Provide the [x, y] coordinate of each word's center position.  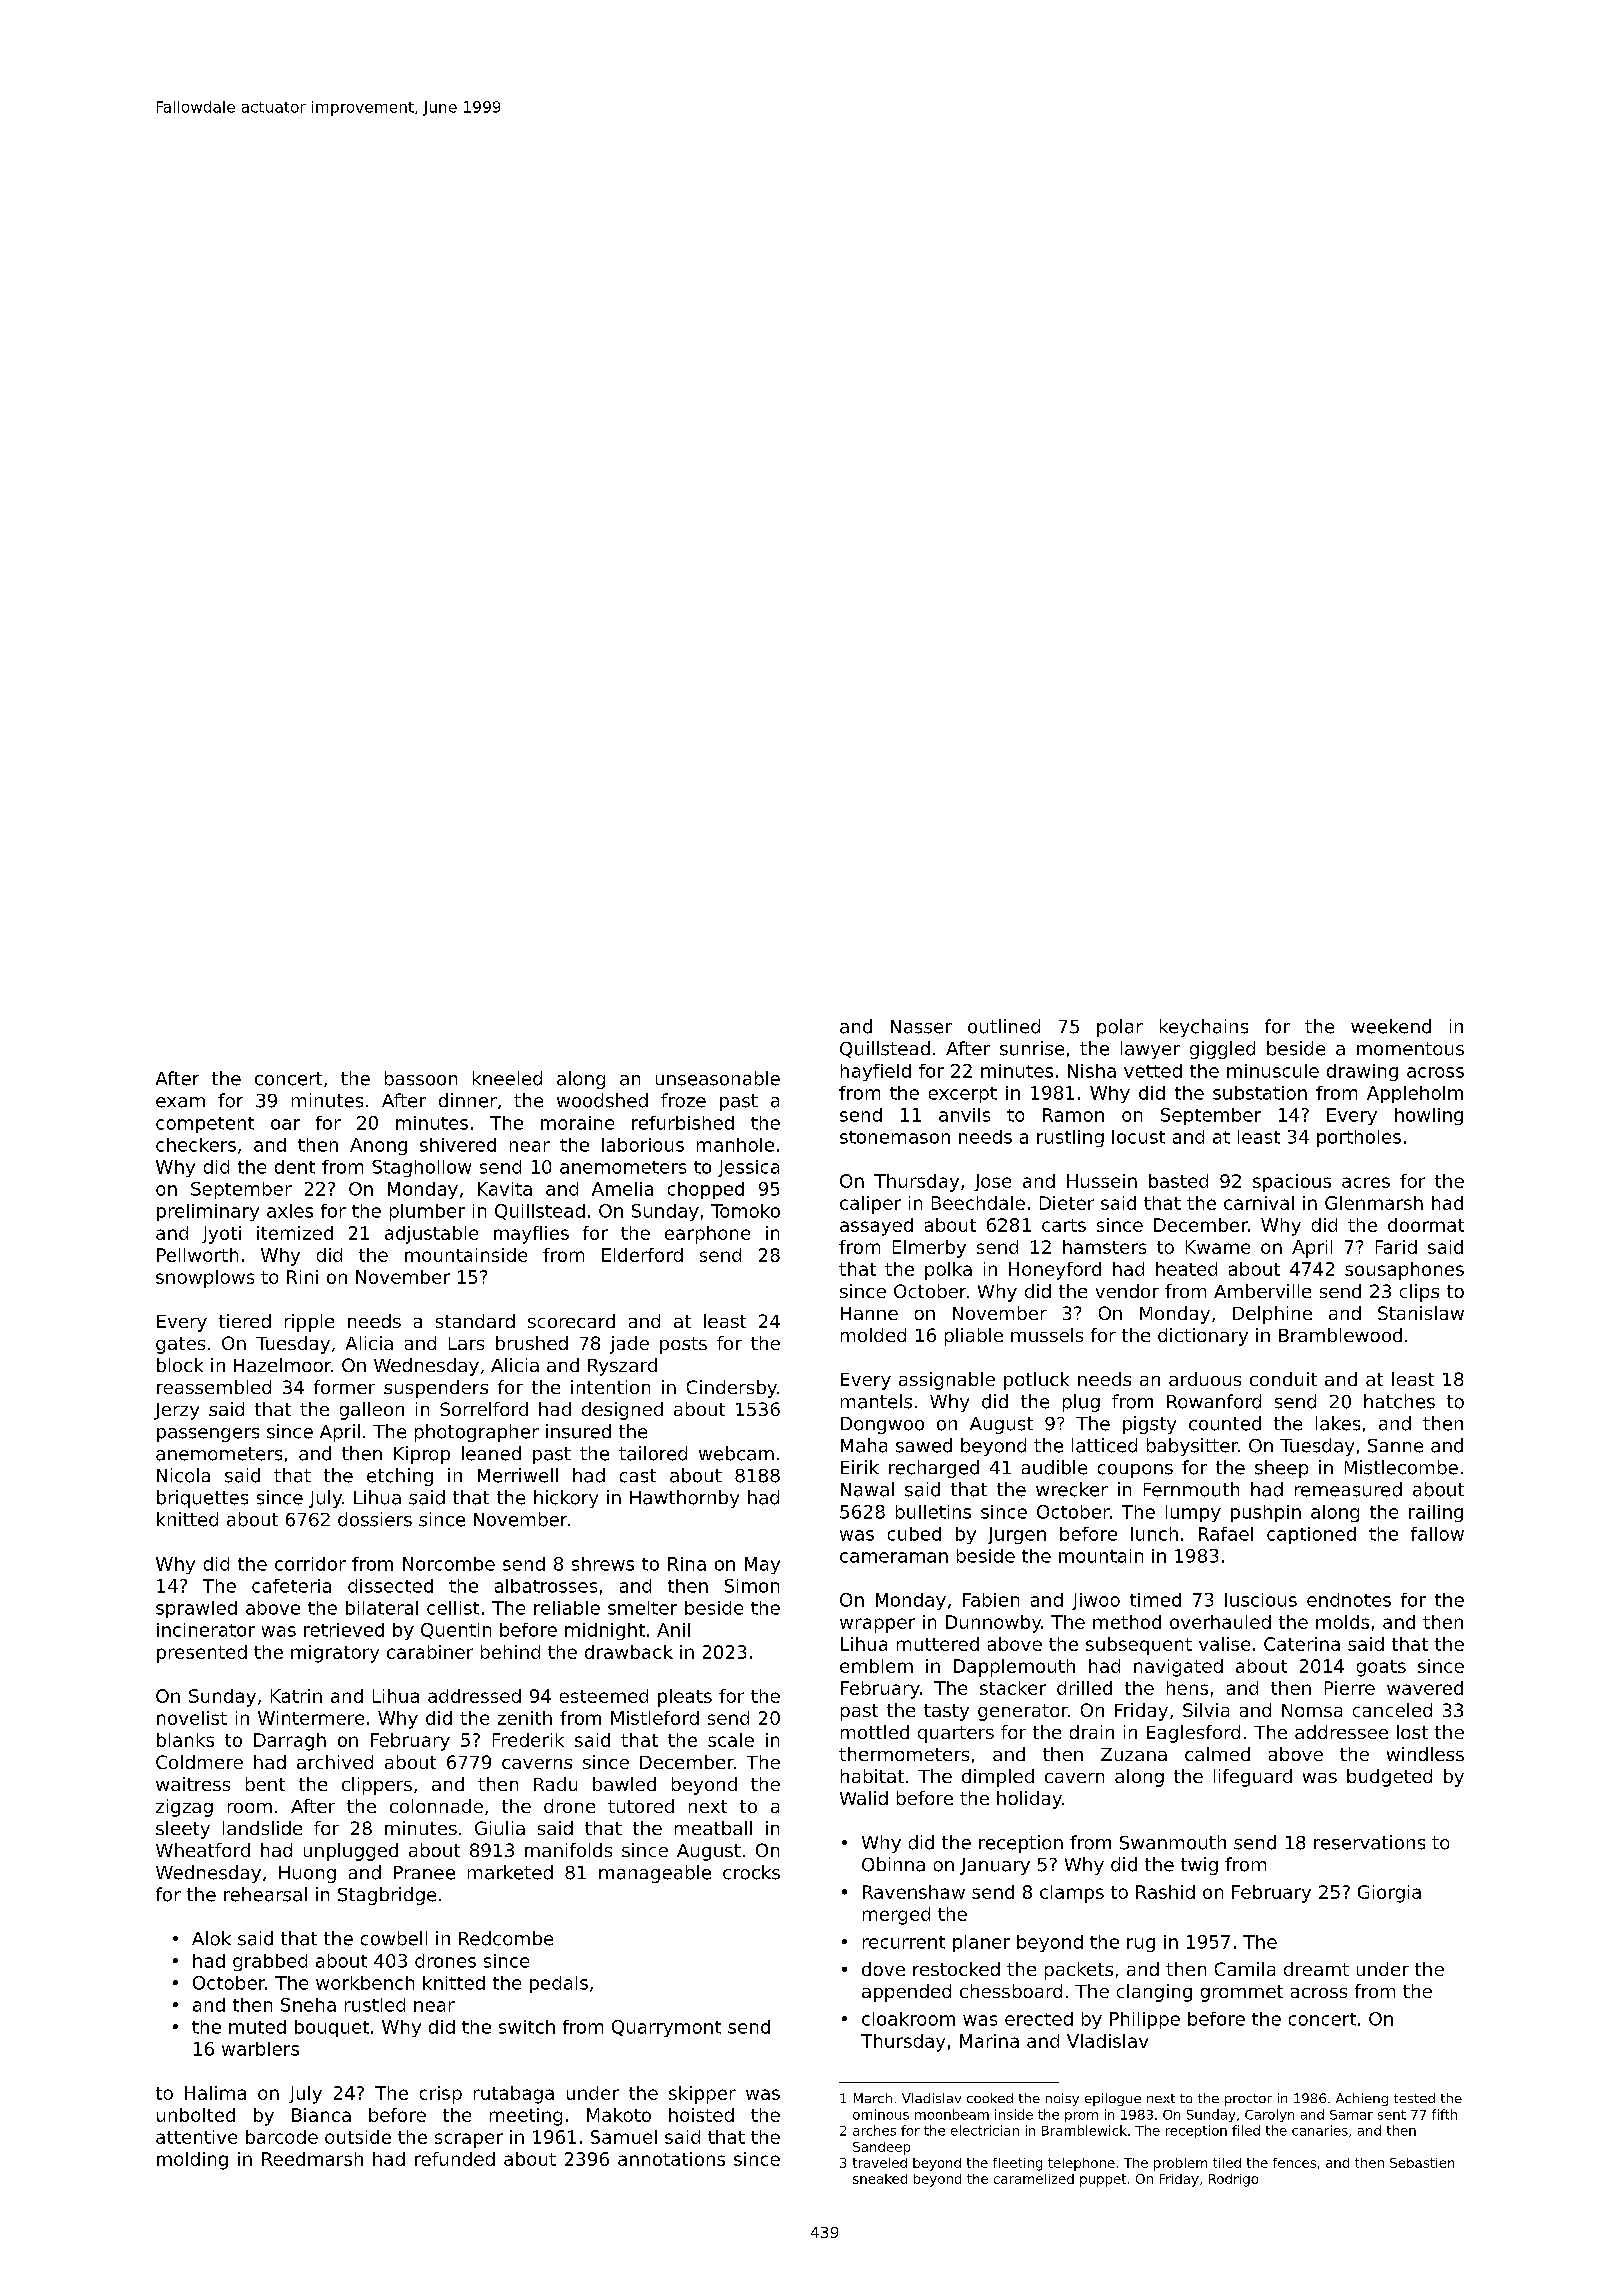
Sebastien [1422, 2163]
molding [192, 2161]
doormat [1426, 1225]
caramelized [1034, 2179]
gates [180, 1345]
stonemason [895, 1137]
